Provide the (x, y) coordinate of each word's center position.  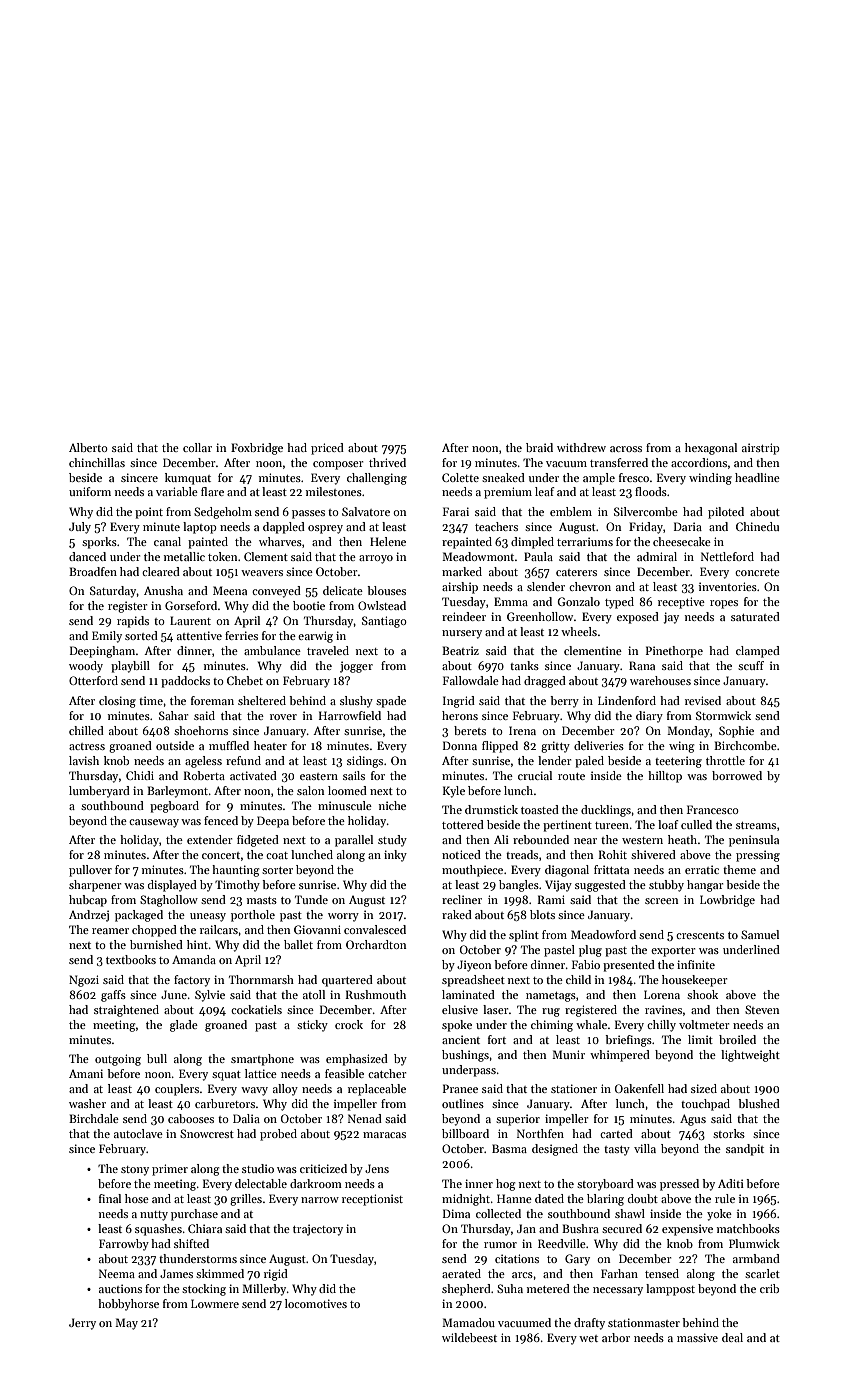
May (126, 1324)
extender (209, 839)
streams (756, 825)
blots (542, 914)
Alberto (88, 447)
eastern (319, 776)
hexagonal (711, 449)
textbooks (131, 959)
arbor (616, 1337)
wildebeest (469, 1337)
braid (539, 447)
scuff (751, 665)
